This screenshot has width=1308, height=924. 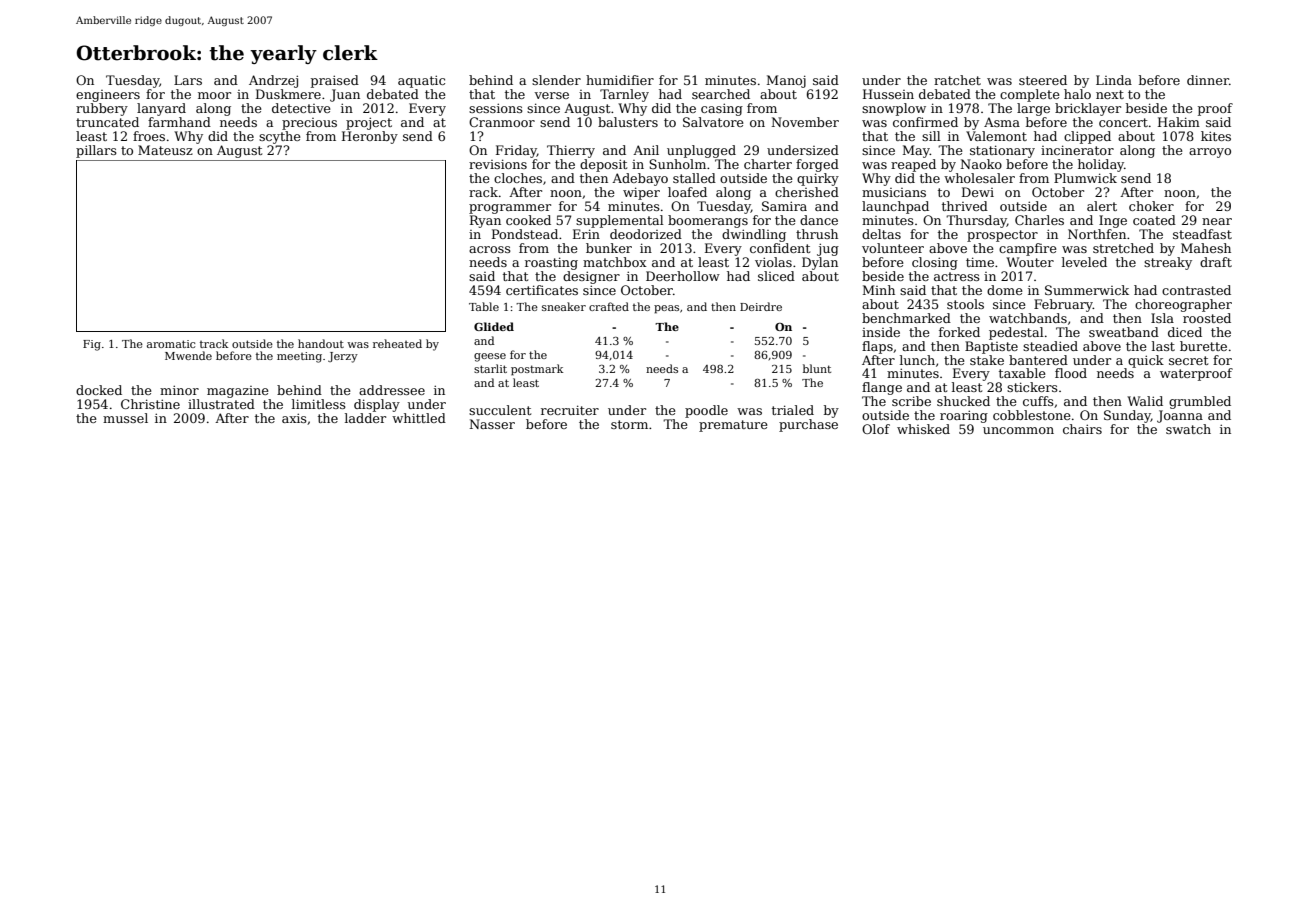 What do you see at coordinates (666, 309) in the screenshot?
I see `peas` at bounding box center [666, 309].
